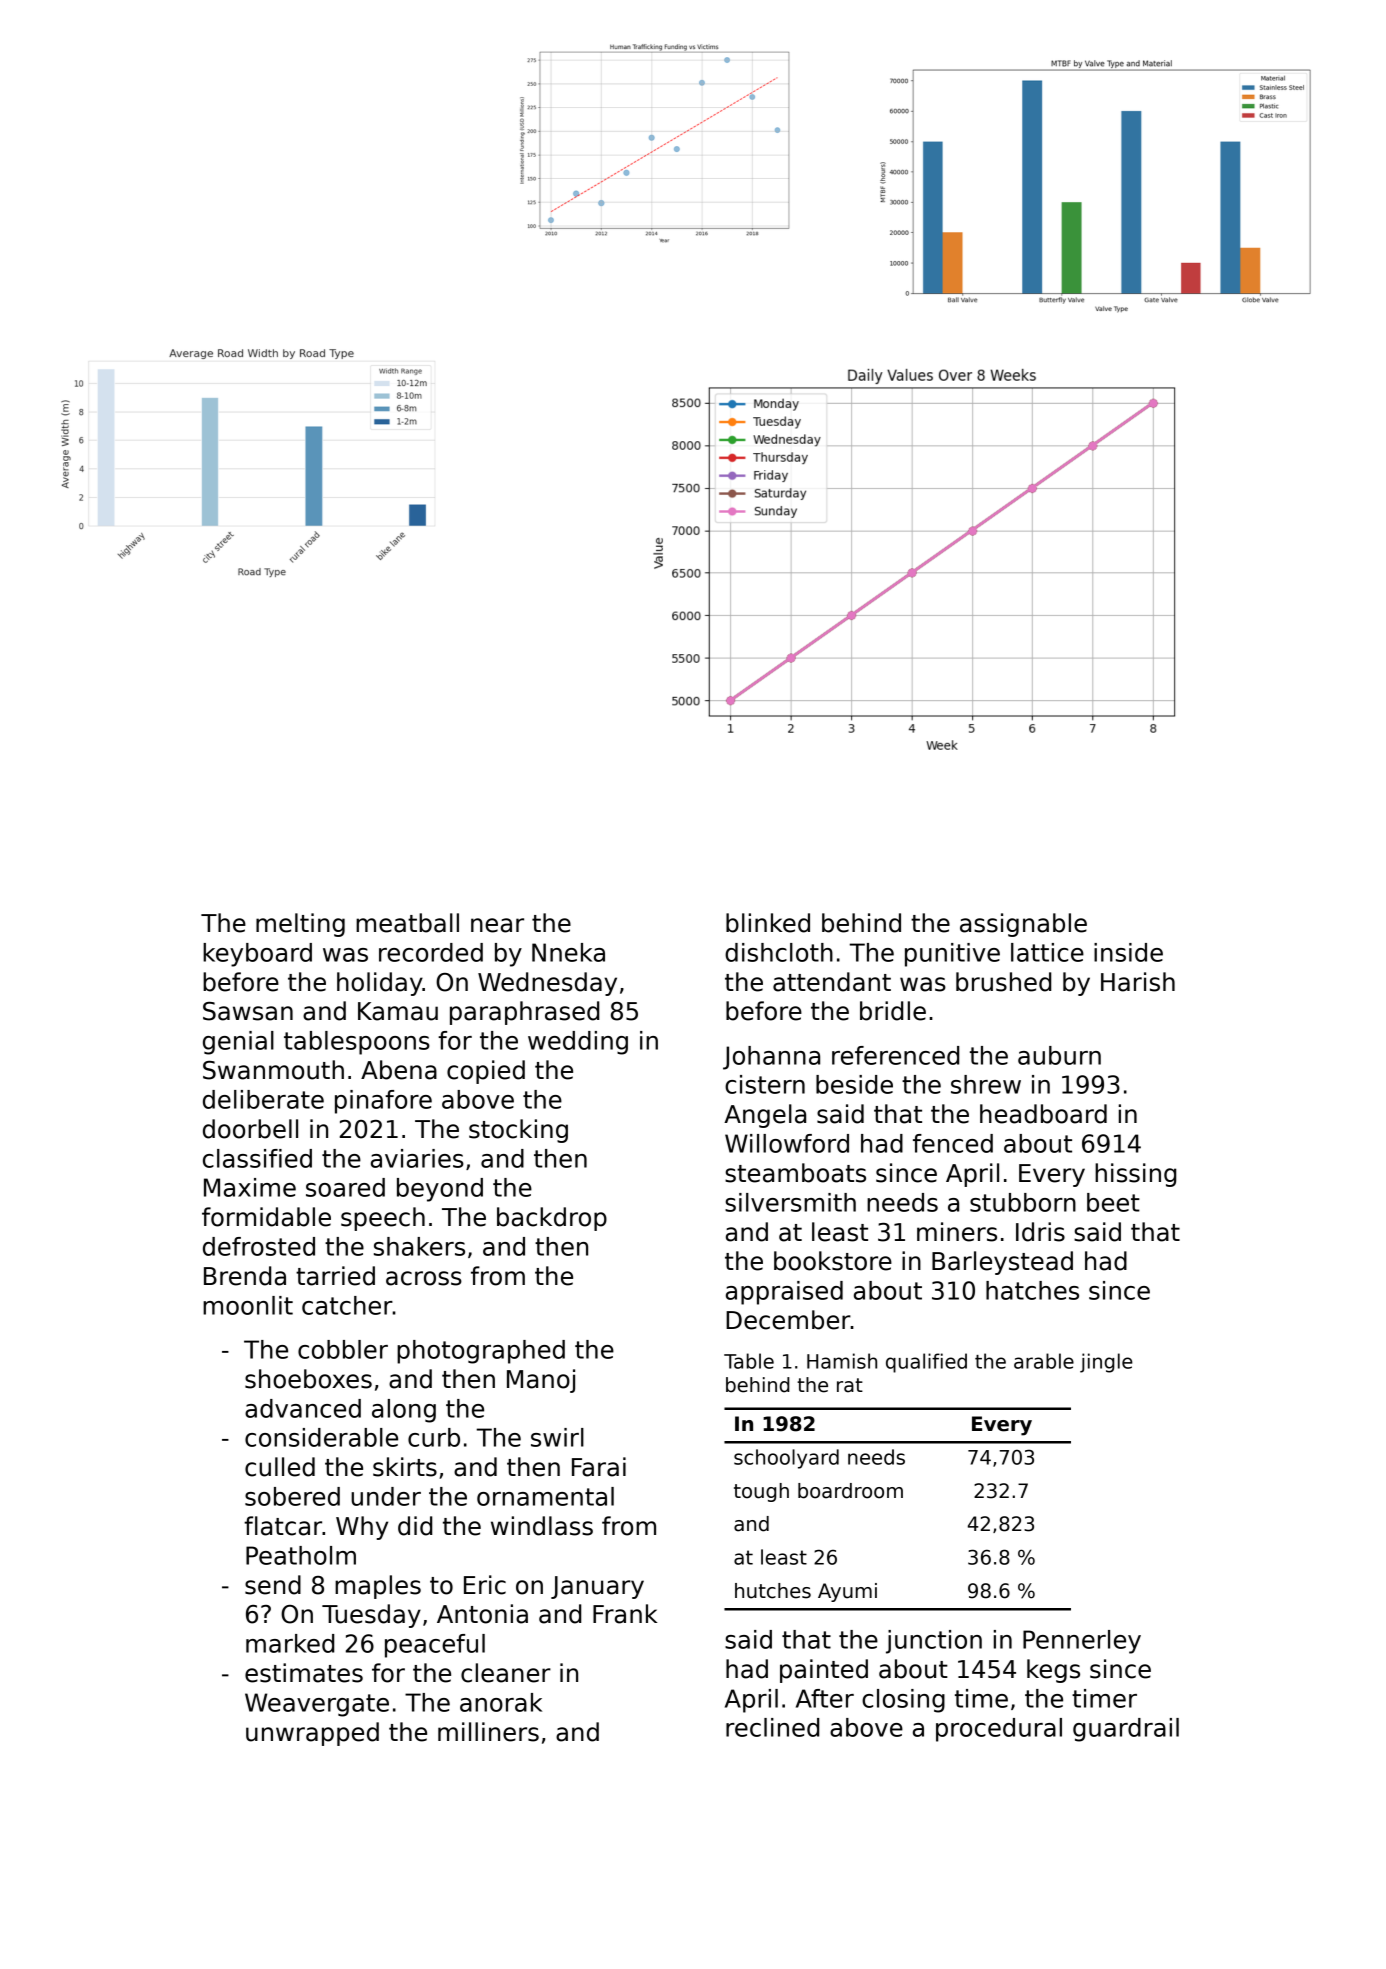  I want to click on Nneka, so click(568, 952).
